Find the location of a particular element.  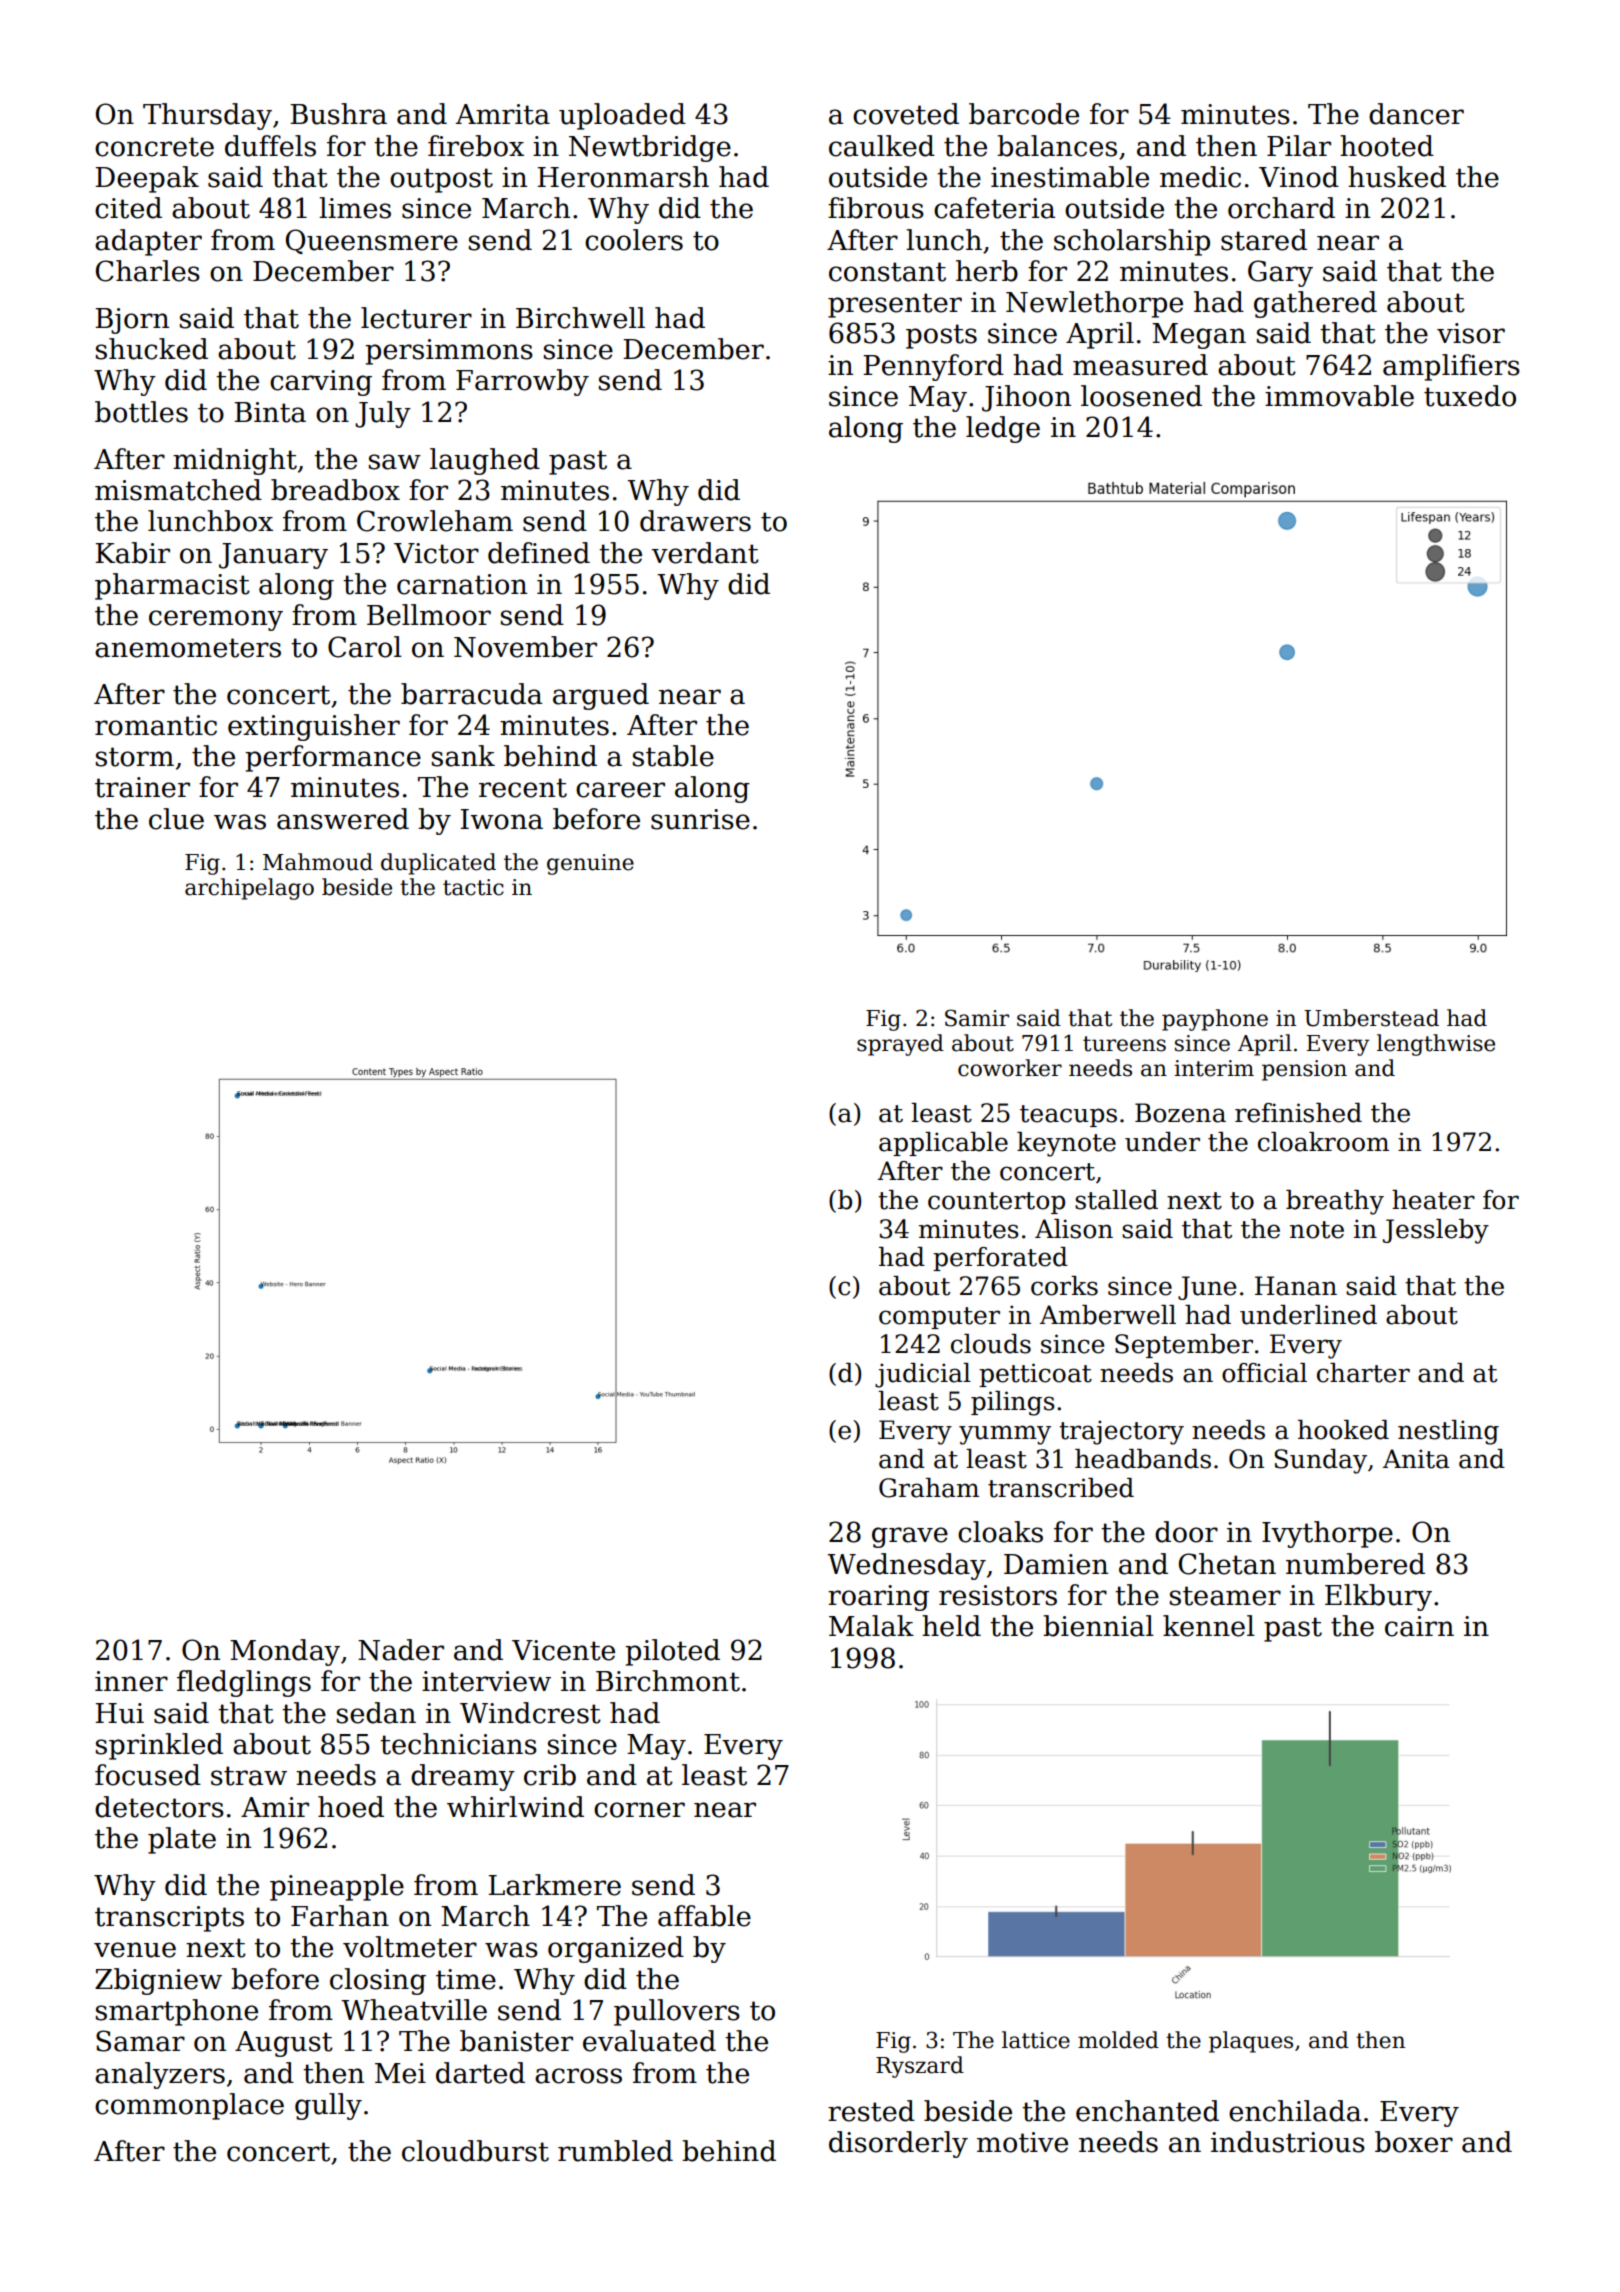

applicable is located at coordinates (943, 1144).
